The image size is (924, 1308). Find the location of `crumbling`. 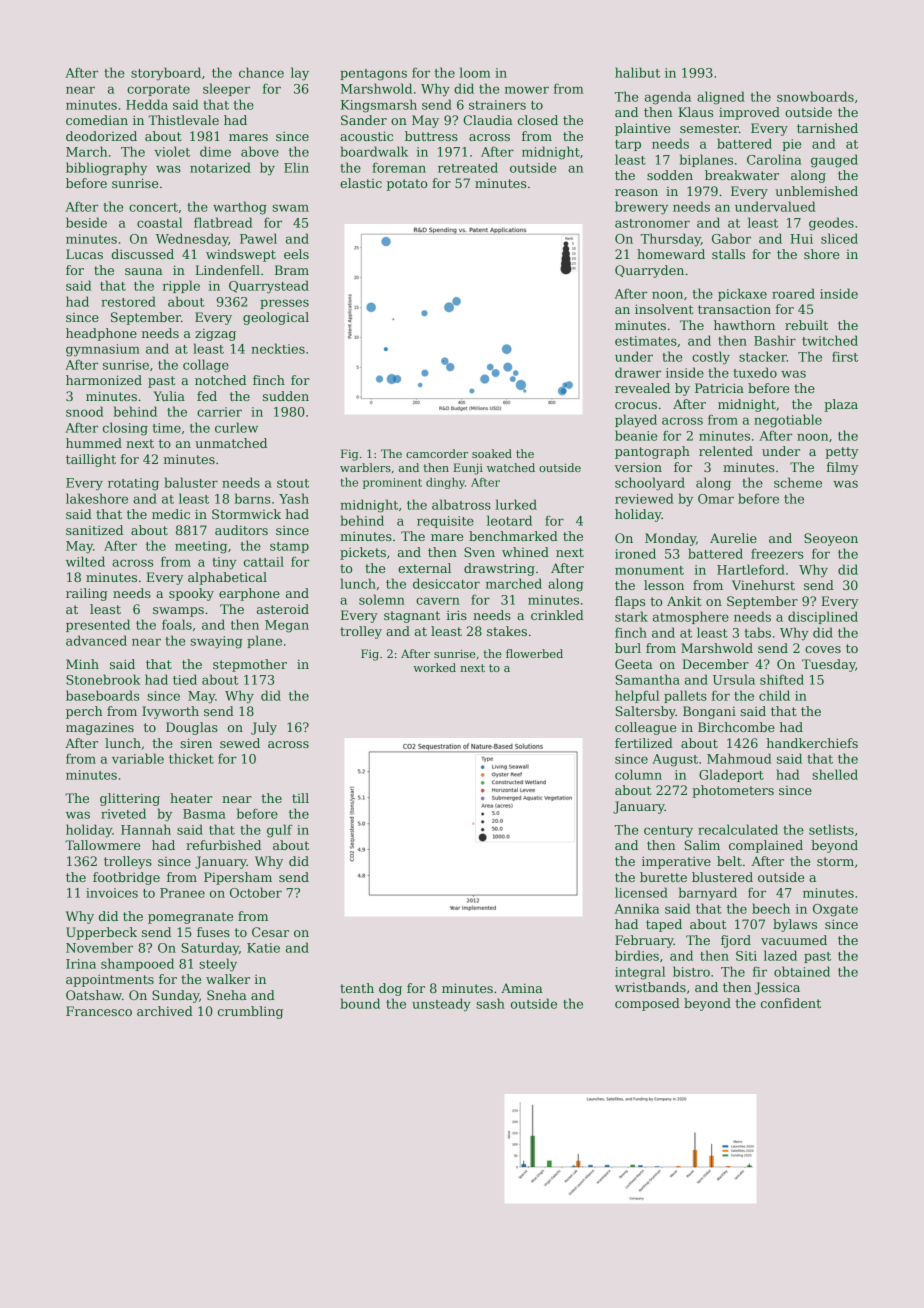

crumbling is located at coordinates (250, 1012).
